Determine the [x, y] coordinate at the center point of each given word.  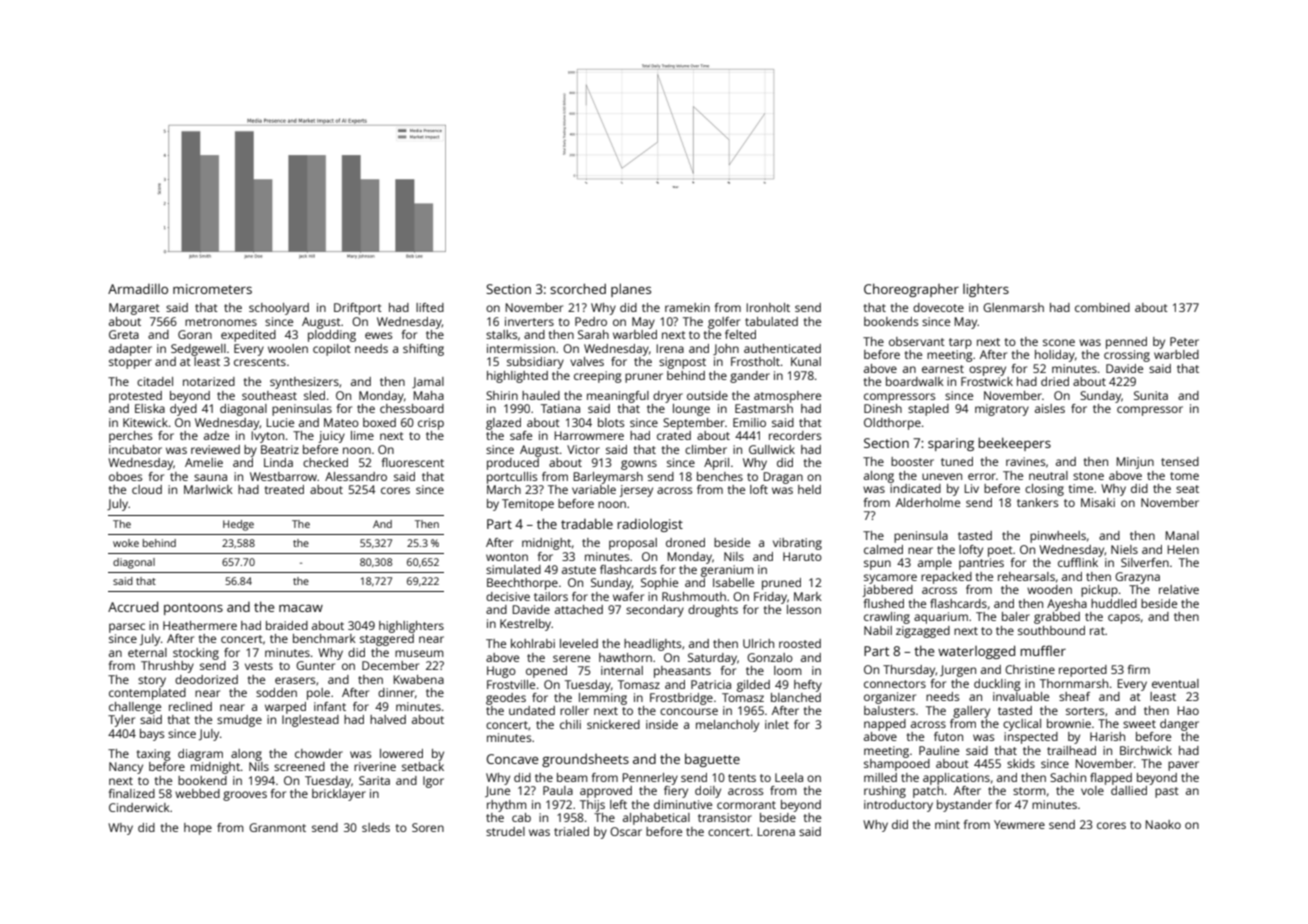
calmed [883, 549]
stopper [130, 363]
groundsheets [585, 760]
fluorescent [413, 462]
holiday [1055, 356]
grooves [245, 796]
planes [631, 290]
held [809, 489]
